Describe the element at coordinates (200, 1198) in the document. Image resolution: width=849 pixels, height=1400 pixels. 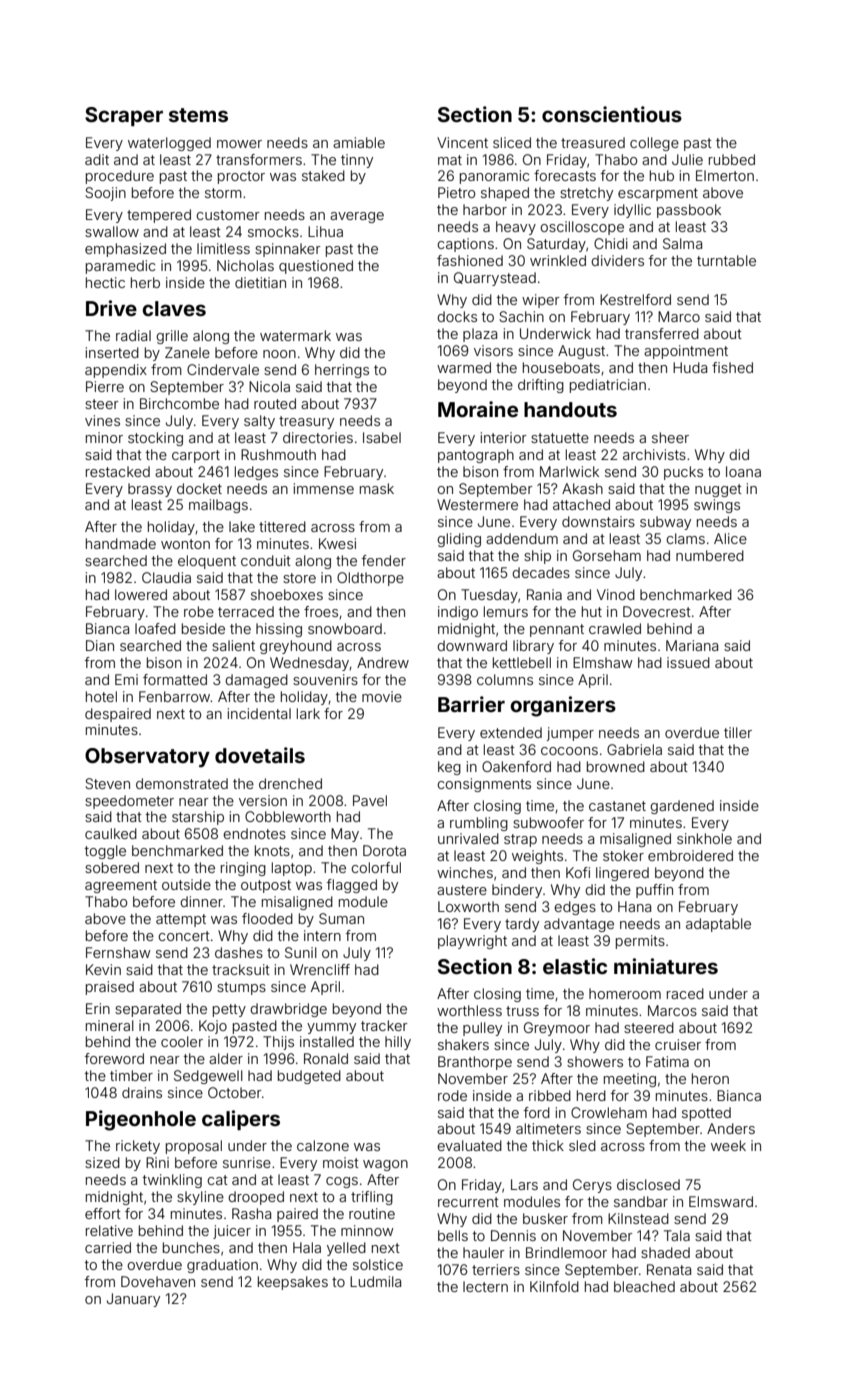
I see `skyline` at that location.
